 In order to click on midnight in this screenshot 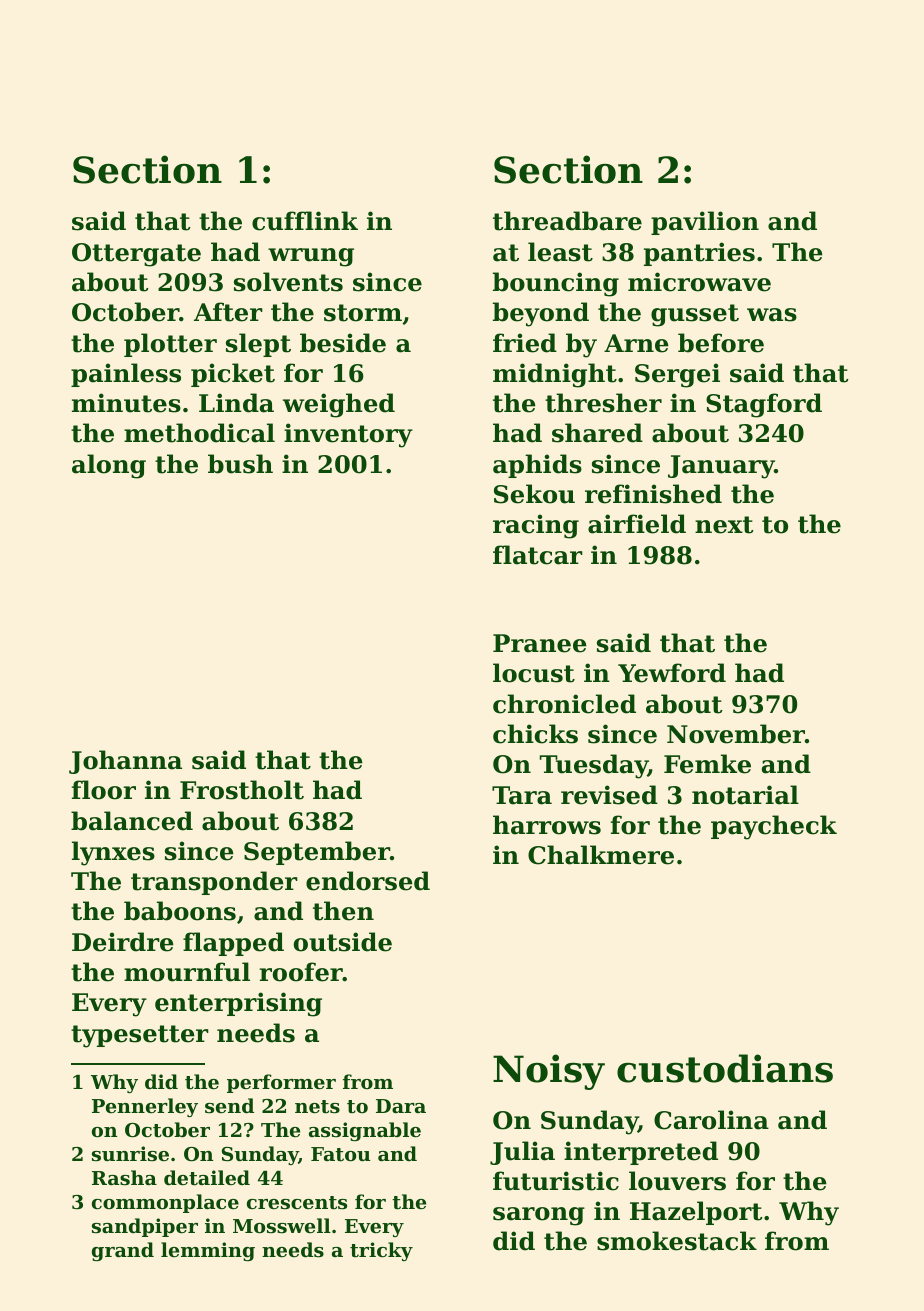, I will do `click(555, 375)`.
